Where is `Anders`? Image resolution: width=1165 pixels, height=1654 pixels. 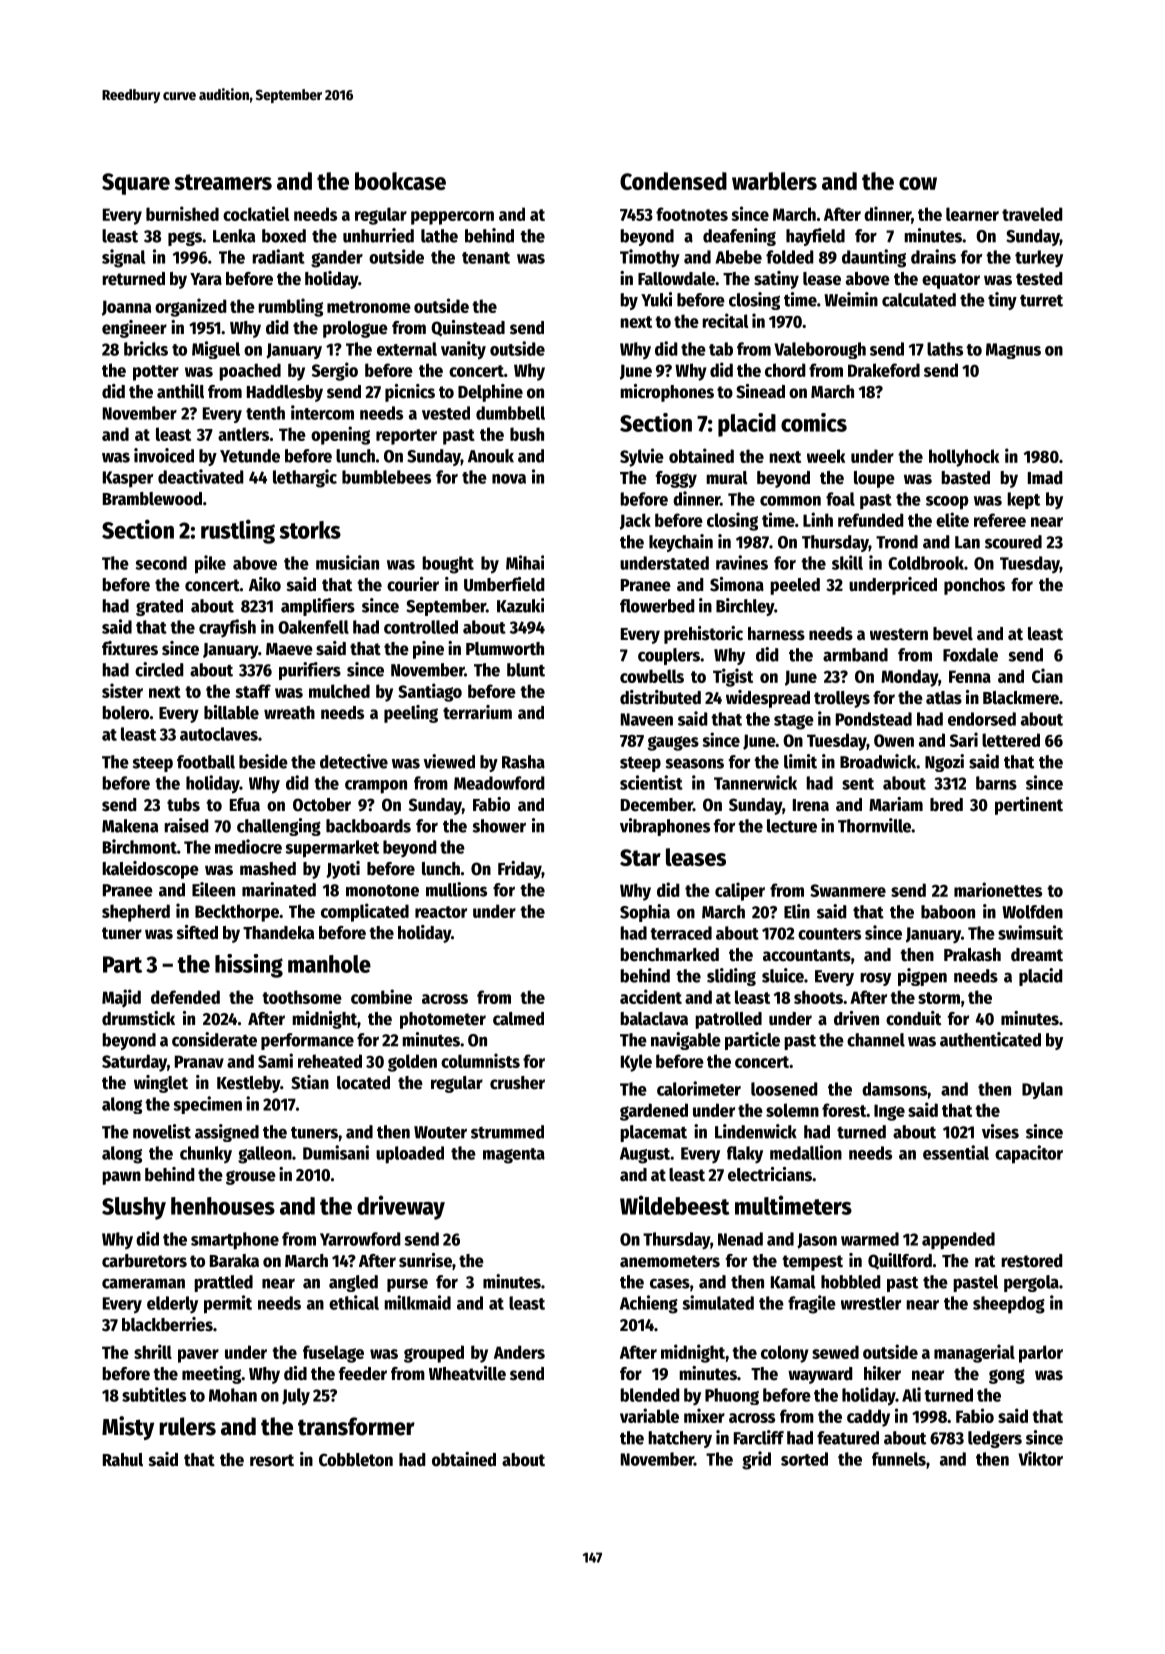
Anders is located at coordinates (519, 1352).
